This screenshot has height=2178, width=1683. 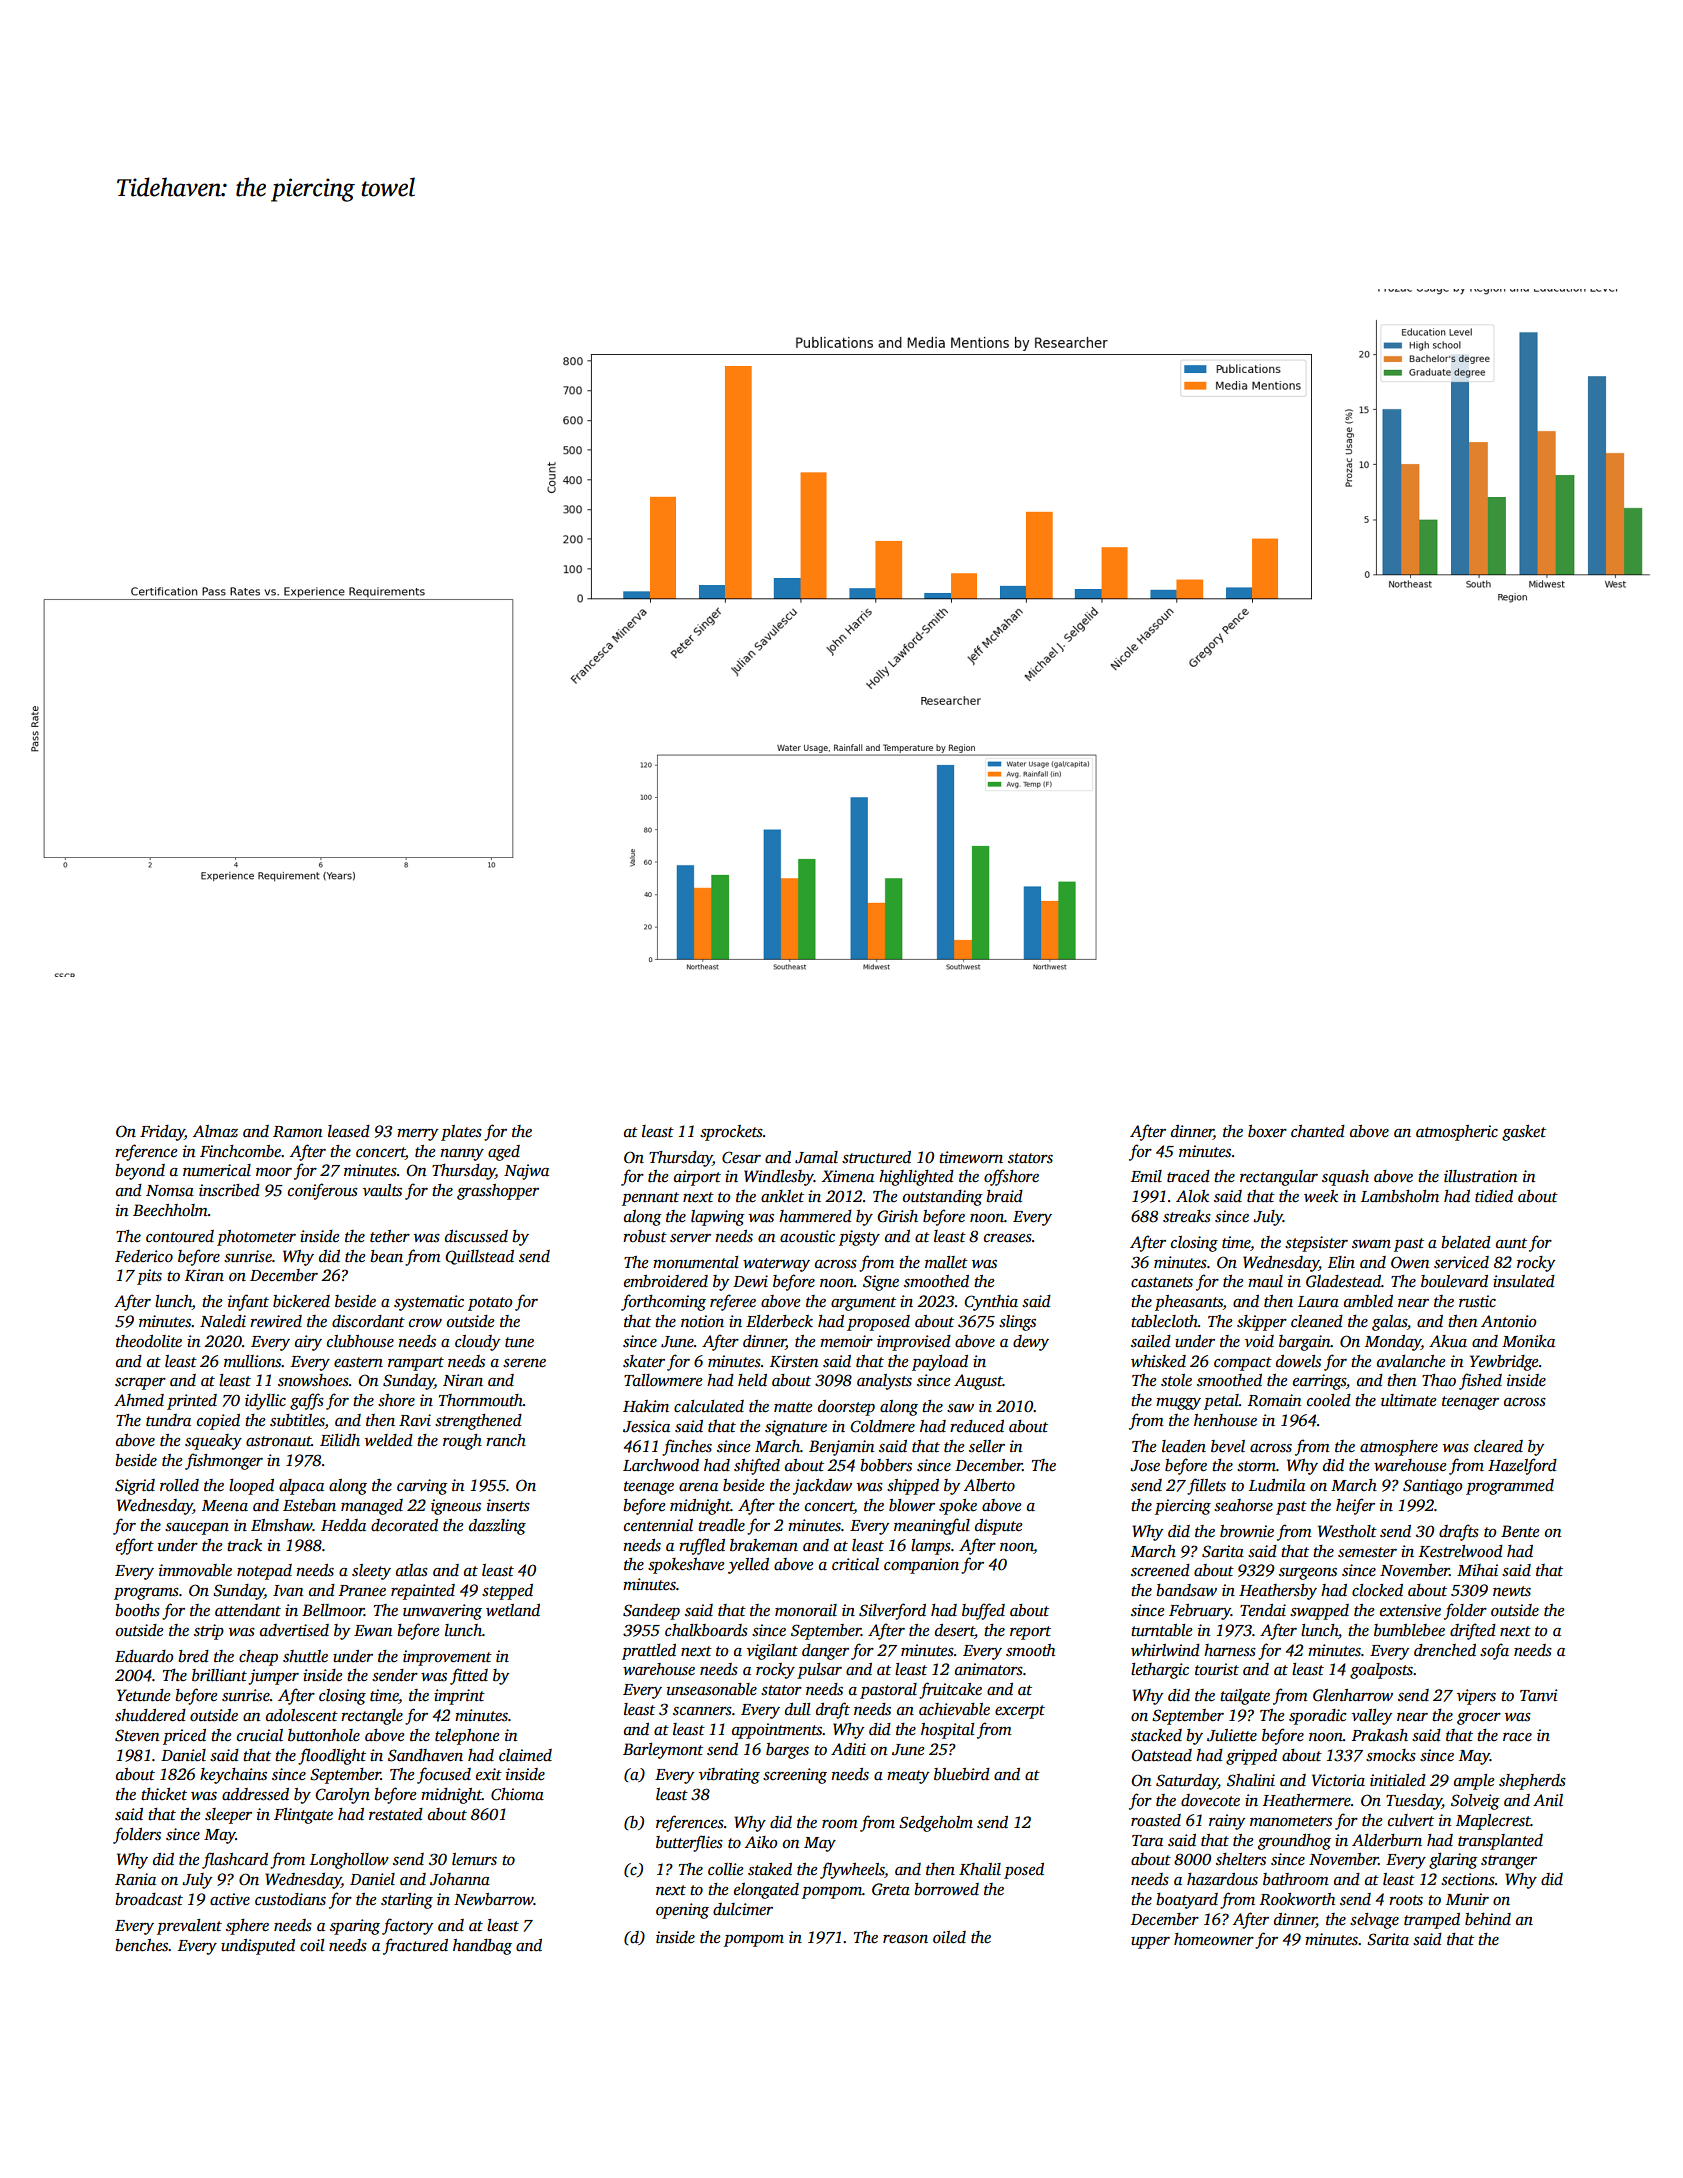 What do you see at coordinates (1353, 1695) in the screenshot?
I see `Glenharrow` at bounding box center [1353, 1695].
